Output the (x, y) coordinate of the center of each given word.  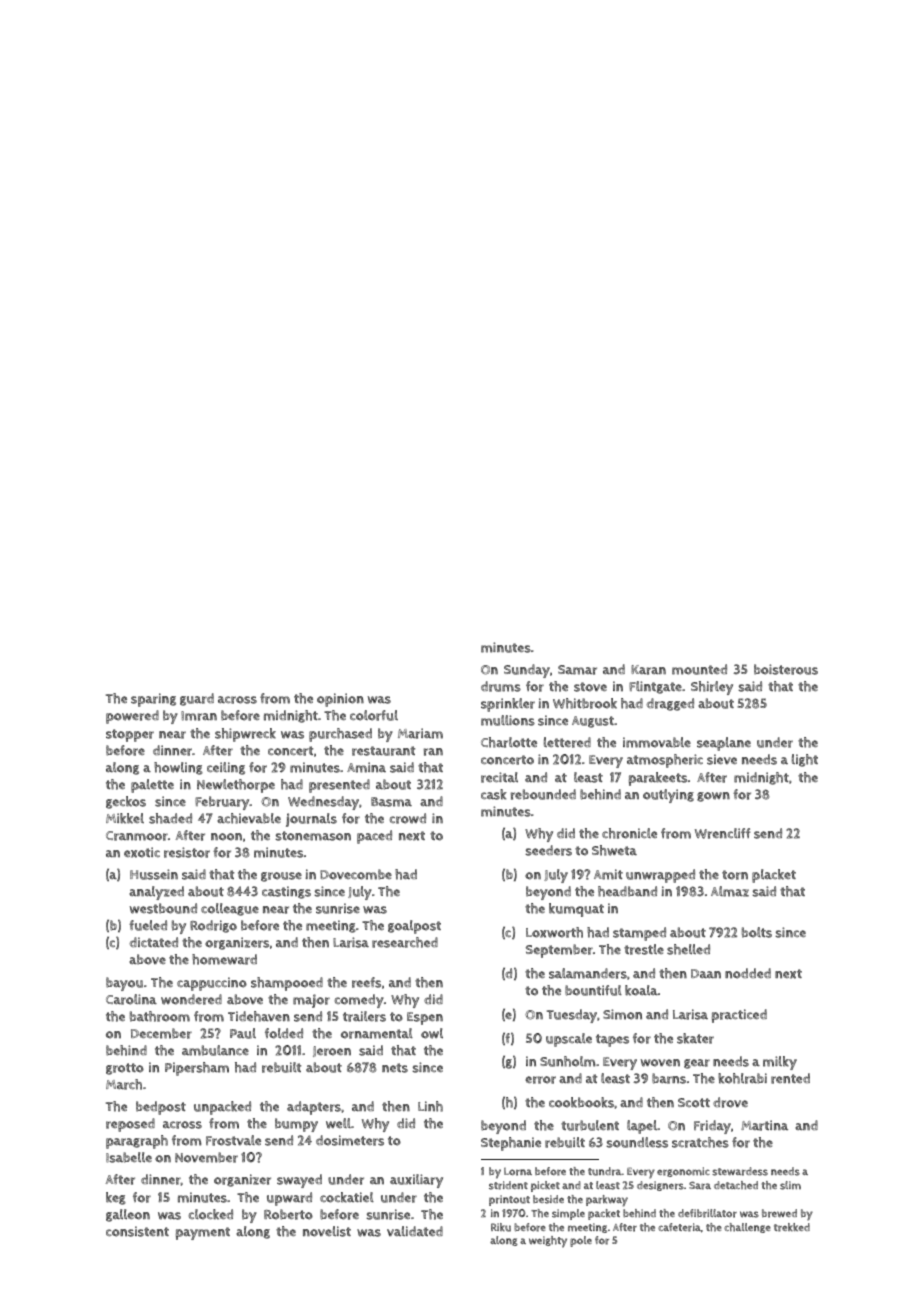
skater (695, 1038)
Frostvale (233, 1140)
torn (735, 875)
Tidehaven (259, 1016)
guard (197, 699)
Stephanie (511, 1144)
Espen (425, 1018)
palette (152, 786)
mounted (699, 669)
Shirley (712, 688)
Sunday (527, 671)
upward (289, 1199)
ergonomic (683, 1172)
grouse (281, 877)
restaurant (383, 751)
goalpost (414, 927)
